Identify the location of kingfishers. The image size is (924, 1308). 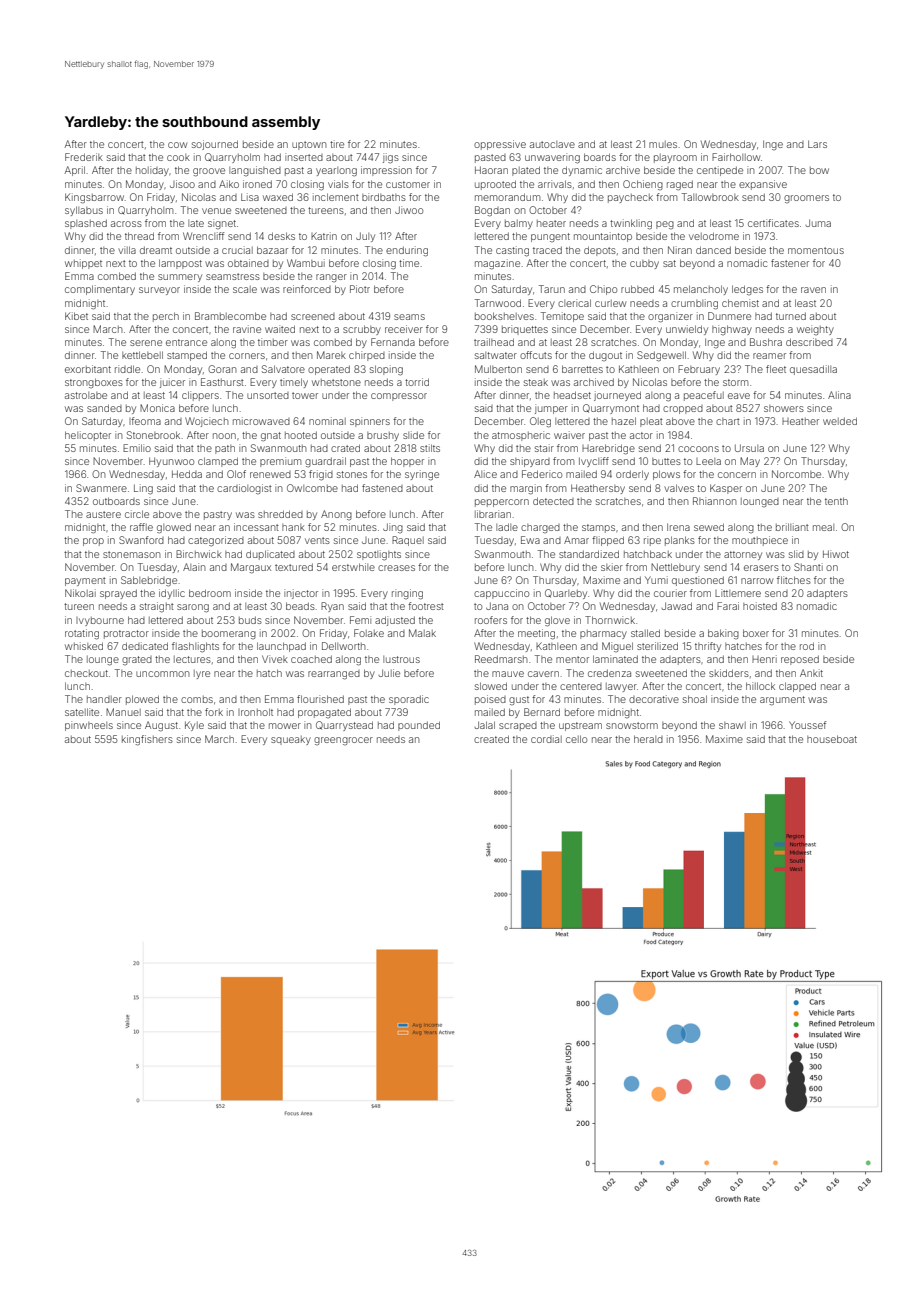
(147, 740).
